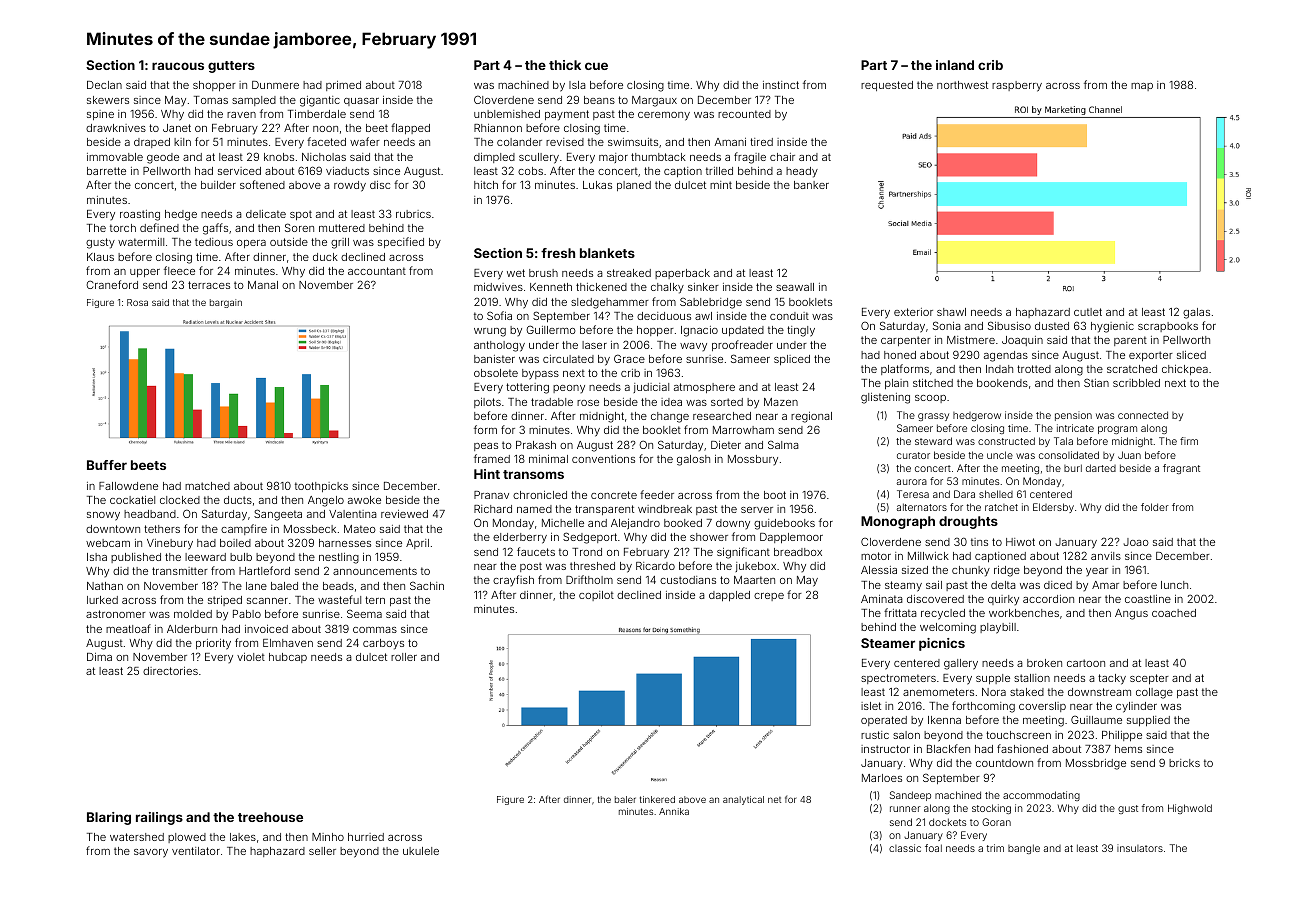 The image size is (1308, 924). What do you see at coordinates (654, 101) in the screenshot?
I see `Margaux` at bounding box center [654, 101].
